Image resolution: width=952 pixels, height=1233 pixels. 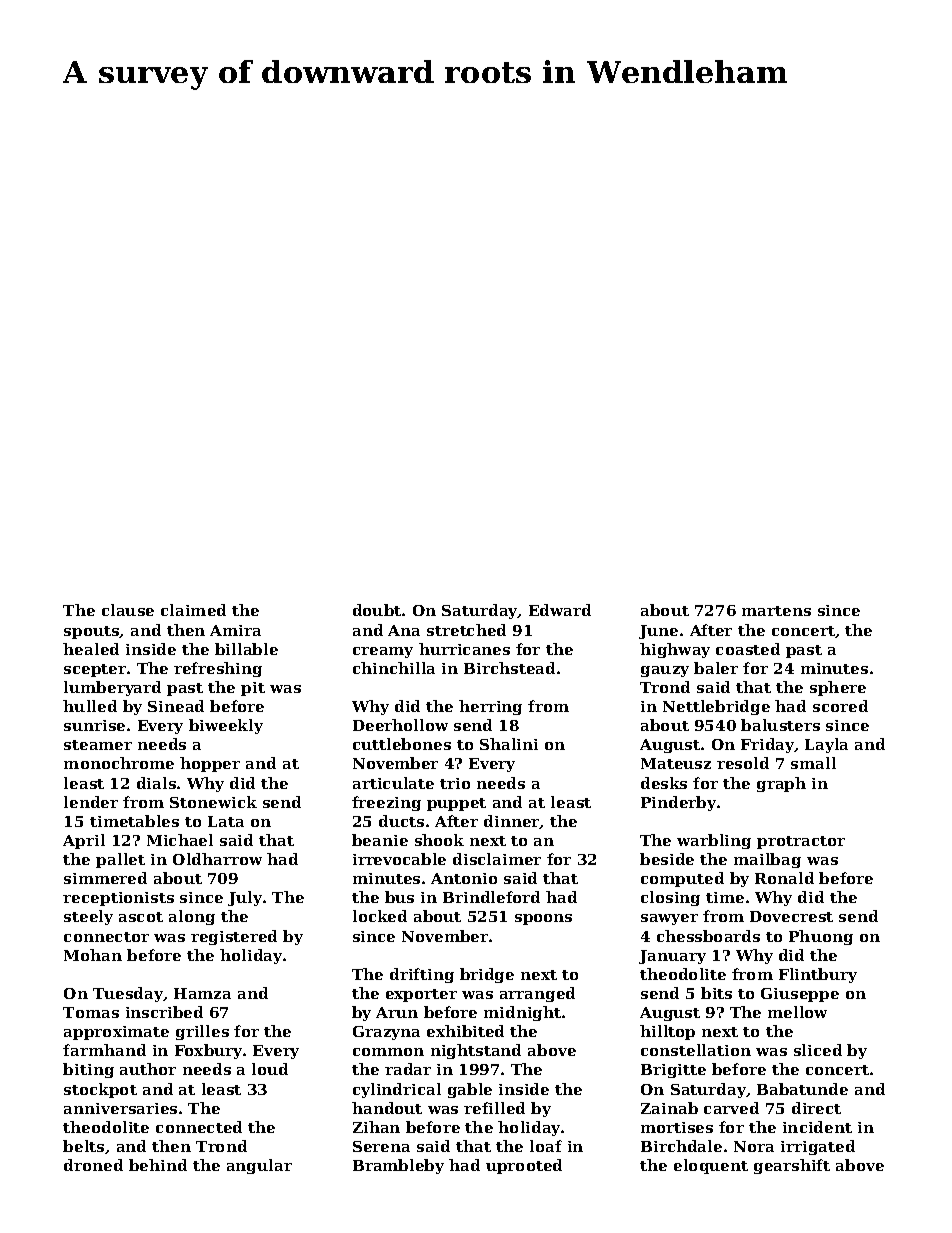 I want to click on Birchdale, so click(x=681, y=1146).
